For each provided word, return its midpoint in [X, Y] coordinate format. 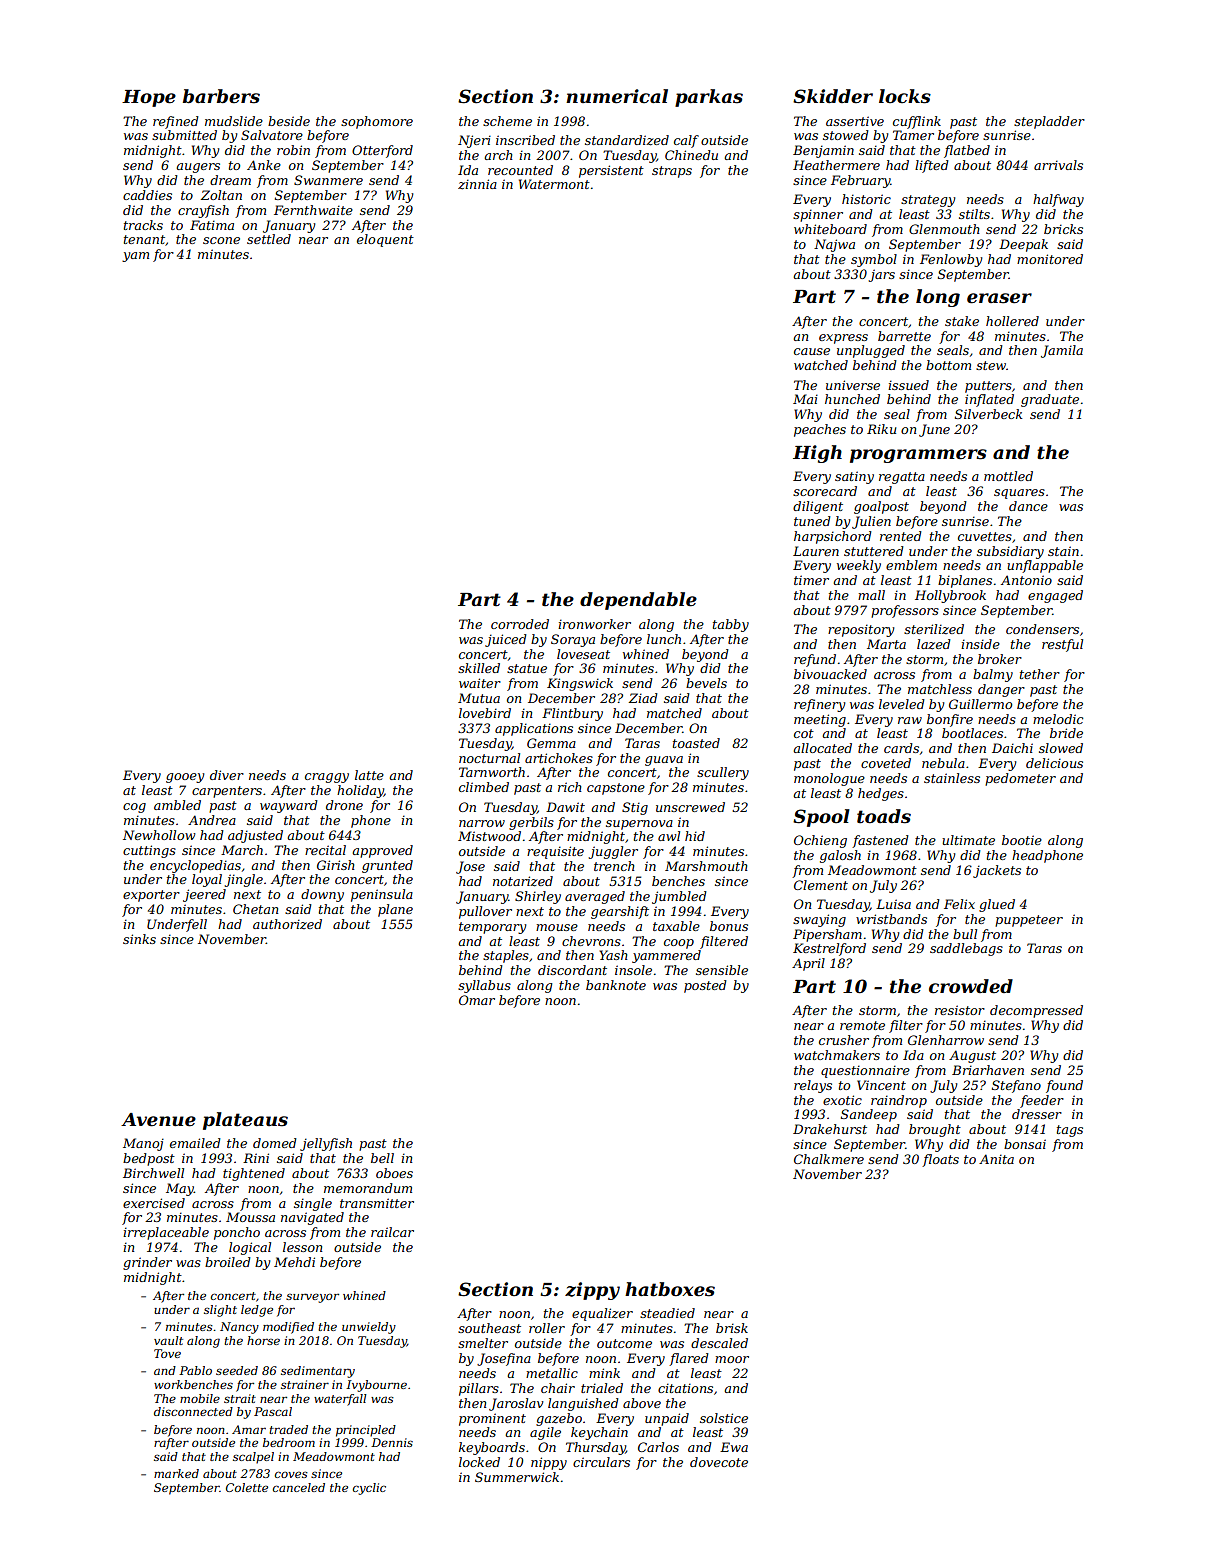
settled [269, 239]
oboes [394, 1173]
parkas [709, 98]
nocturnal [489, 758]
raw [910, 720]
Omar [477, 1000]
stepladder [1049, 122]
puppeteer [1029, 921]
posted [705, 986]
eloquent [385, 240]
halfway [1058, 200]
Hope [149, 98]
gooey [185, 778]
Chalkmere [829, 1159]
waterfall [340, 1400]
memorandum [368, 1188]
